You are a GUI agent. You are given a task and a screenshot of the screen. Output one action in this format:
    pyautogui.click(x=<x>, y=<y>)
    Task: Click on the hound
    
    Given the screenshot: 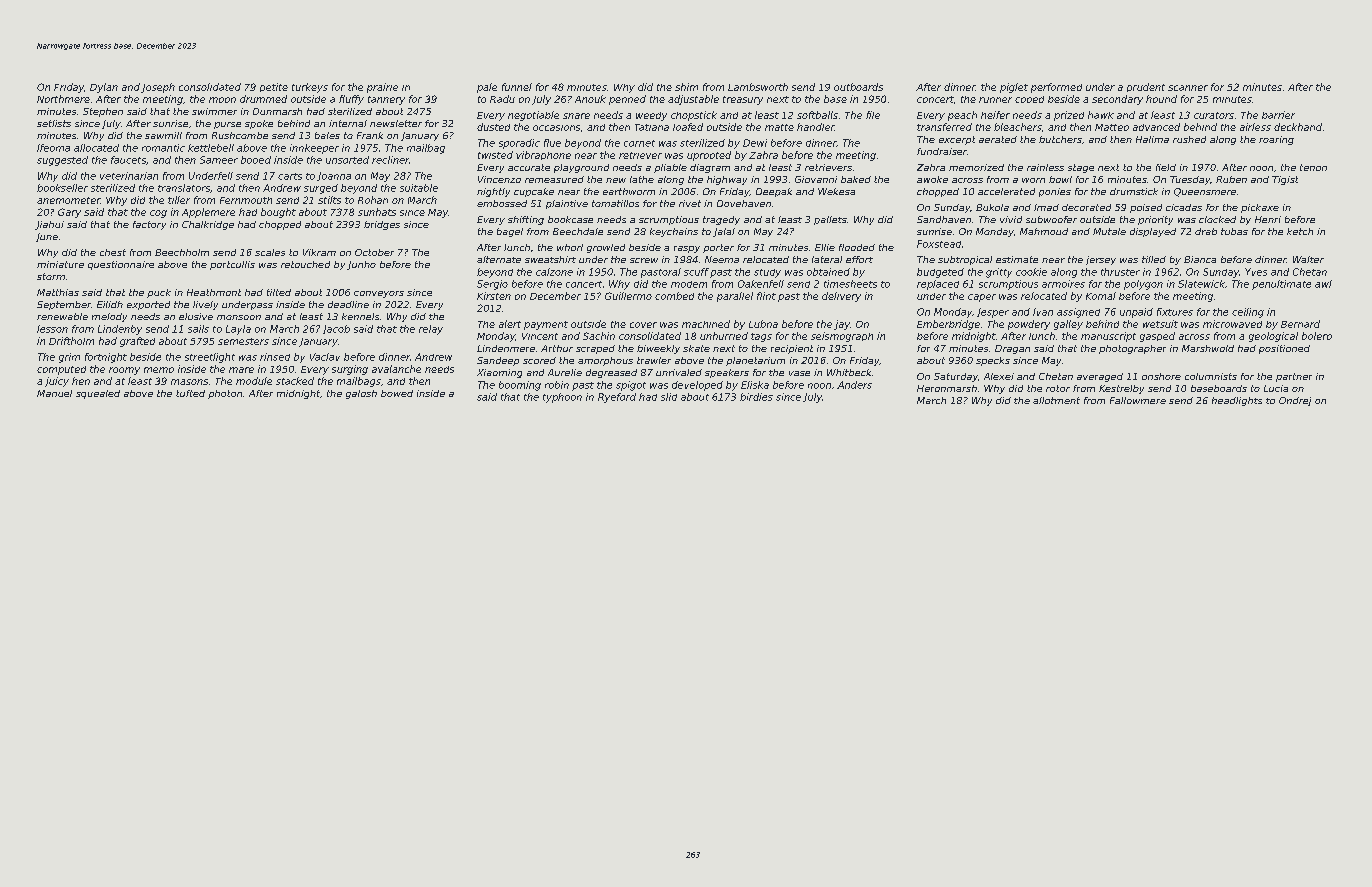 What is the action you would take?
    pyautogui.click(x=1161, y=99)
